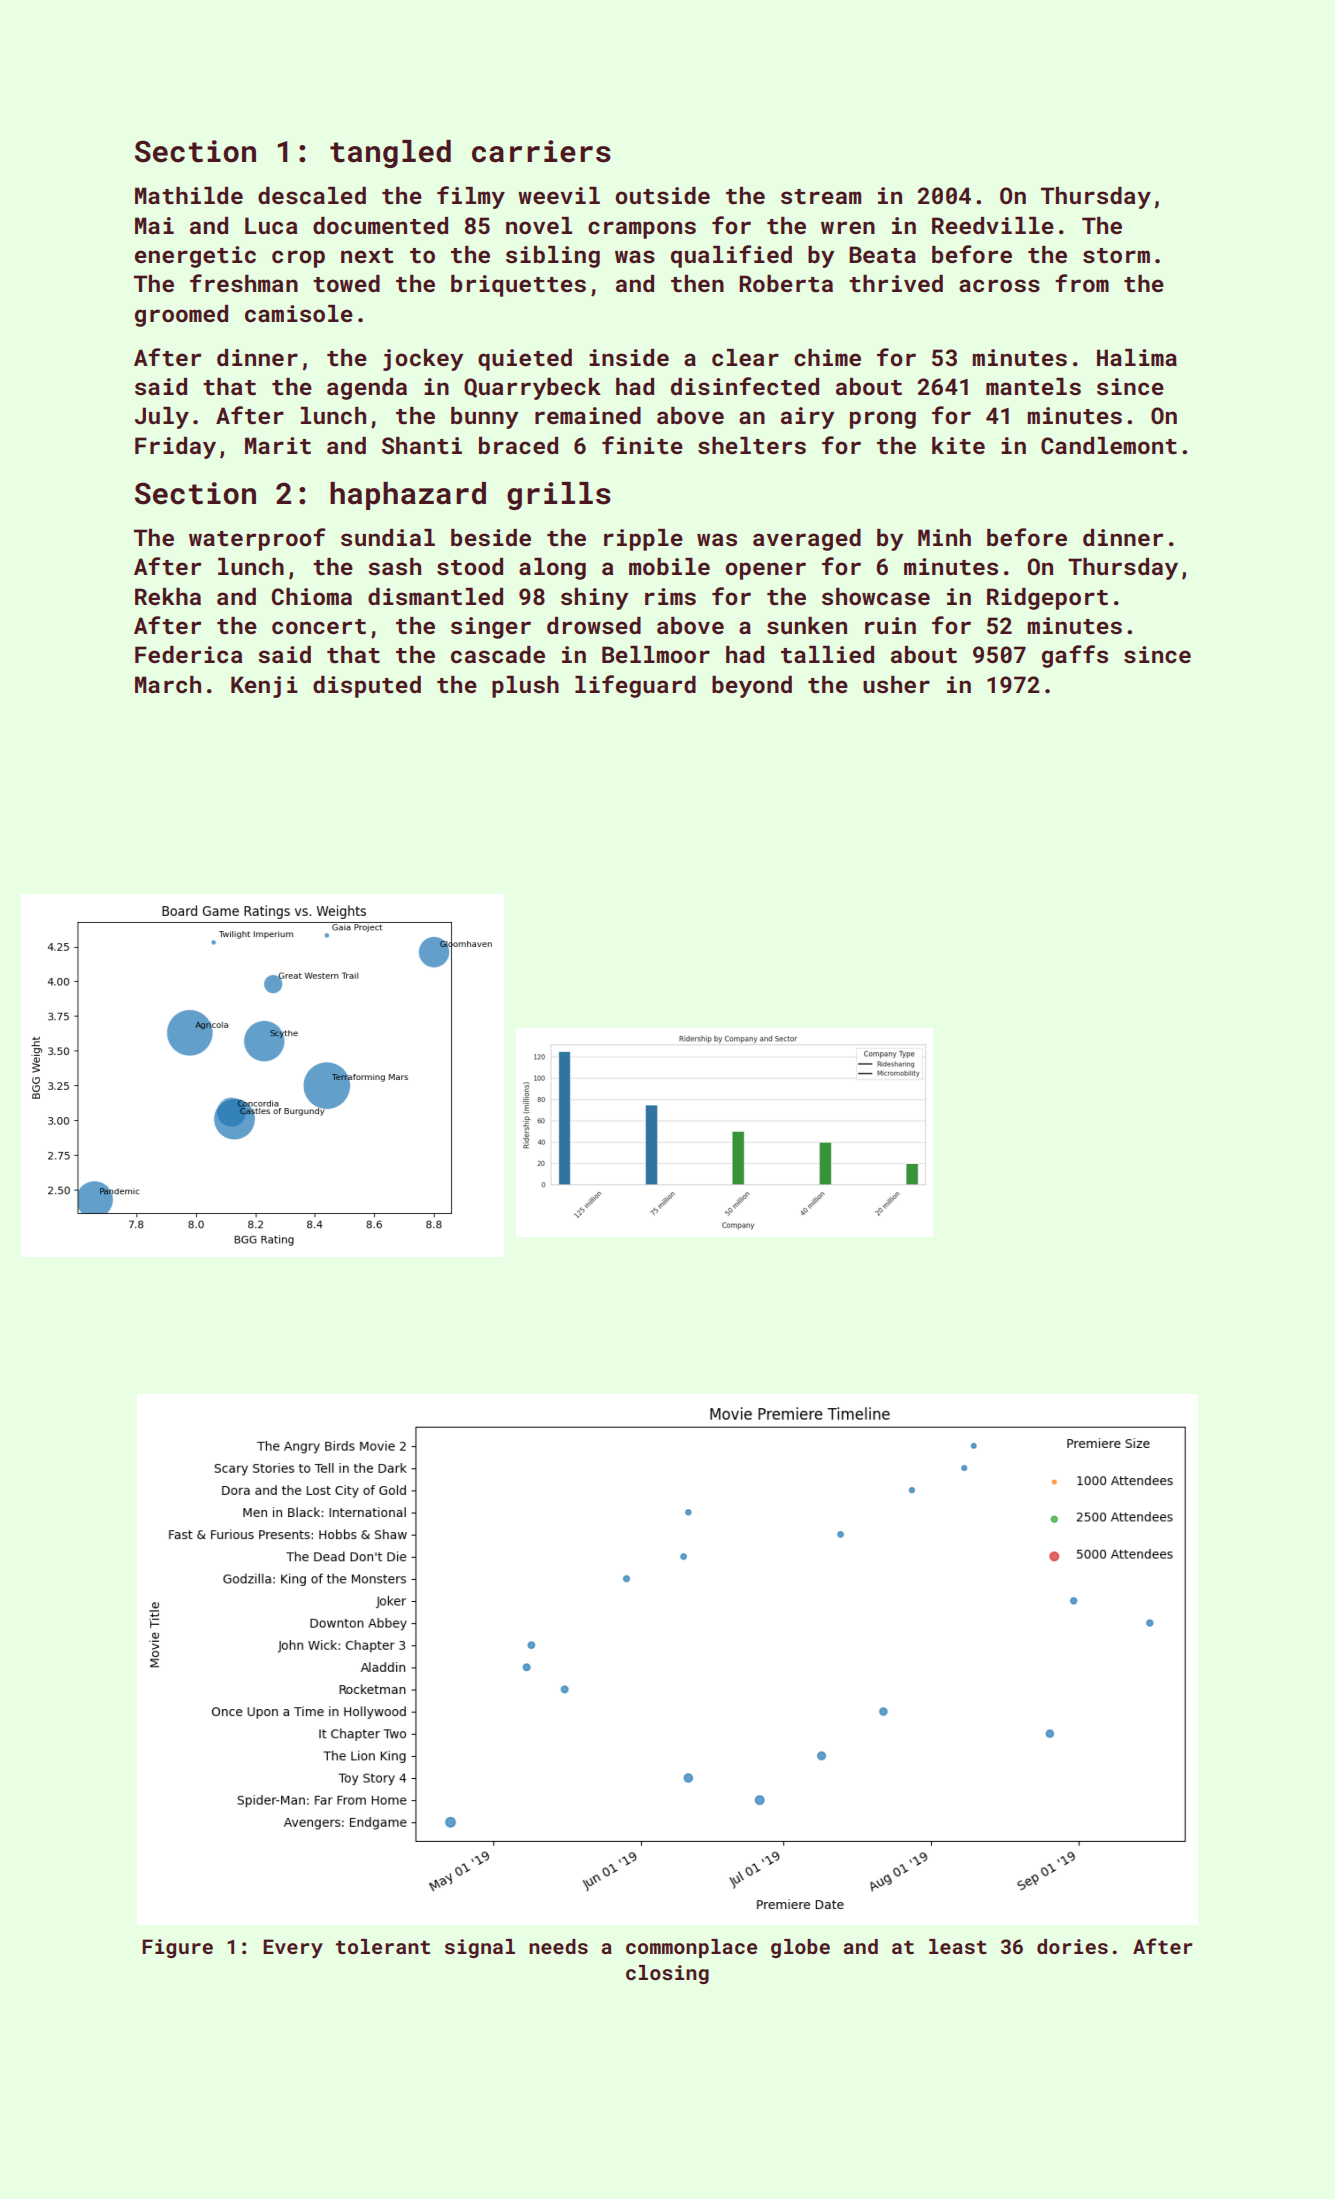 The width and height of the image is (1335, 2199). What do you see at coordinates (635, 686) in the image?
I see `lifeguard` at bounding box center [635, 686].
